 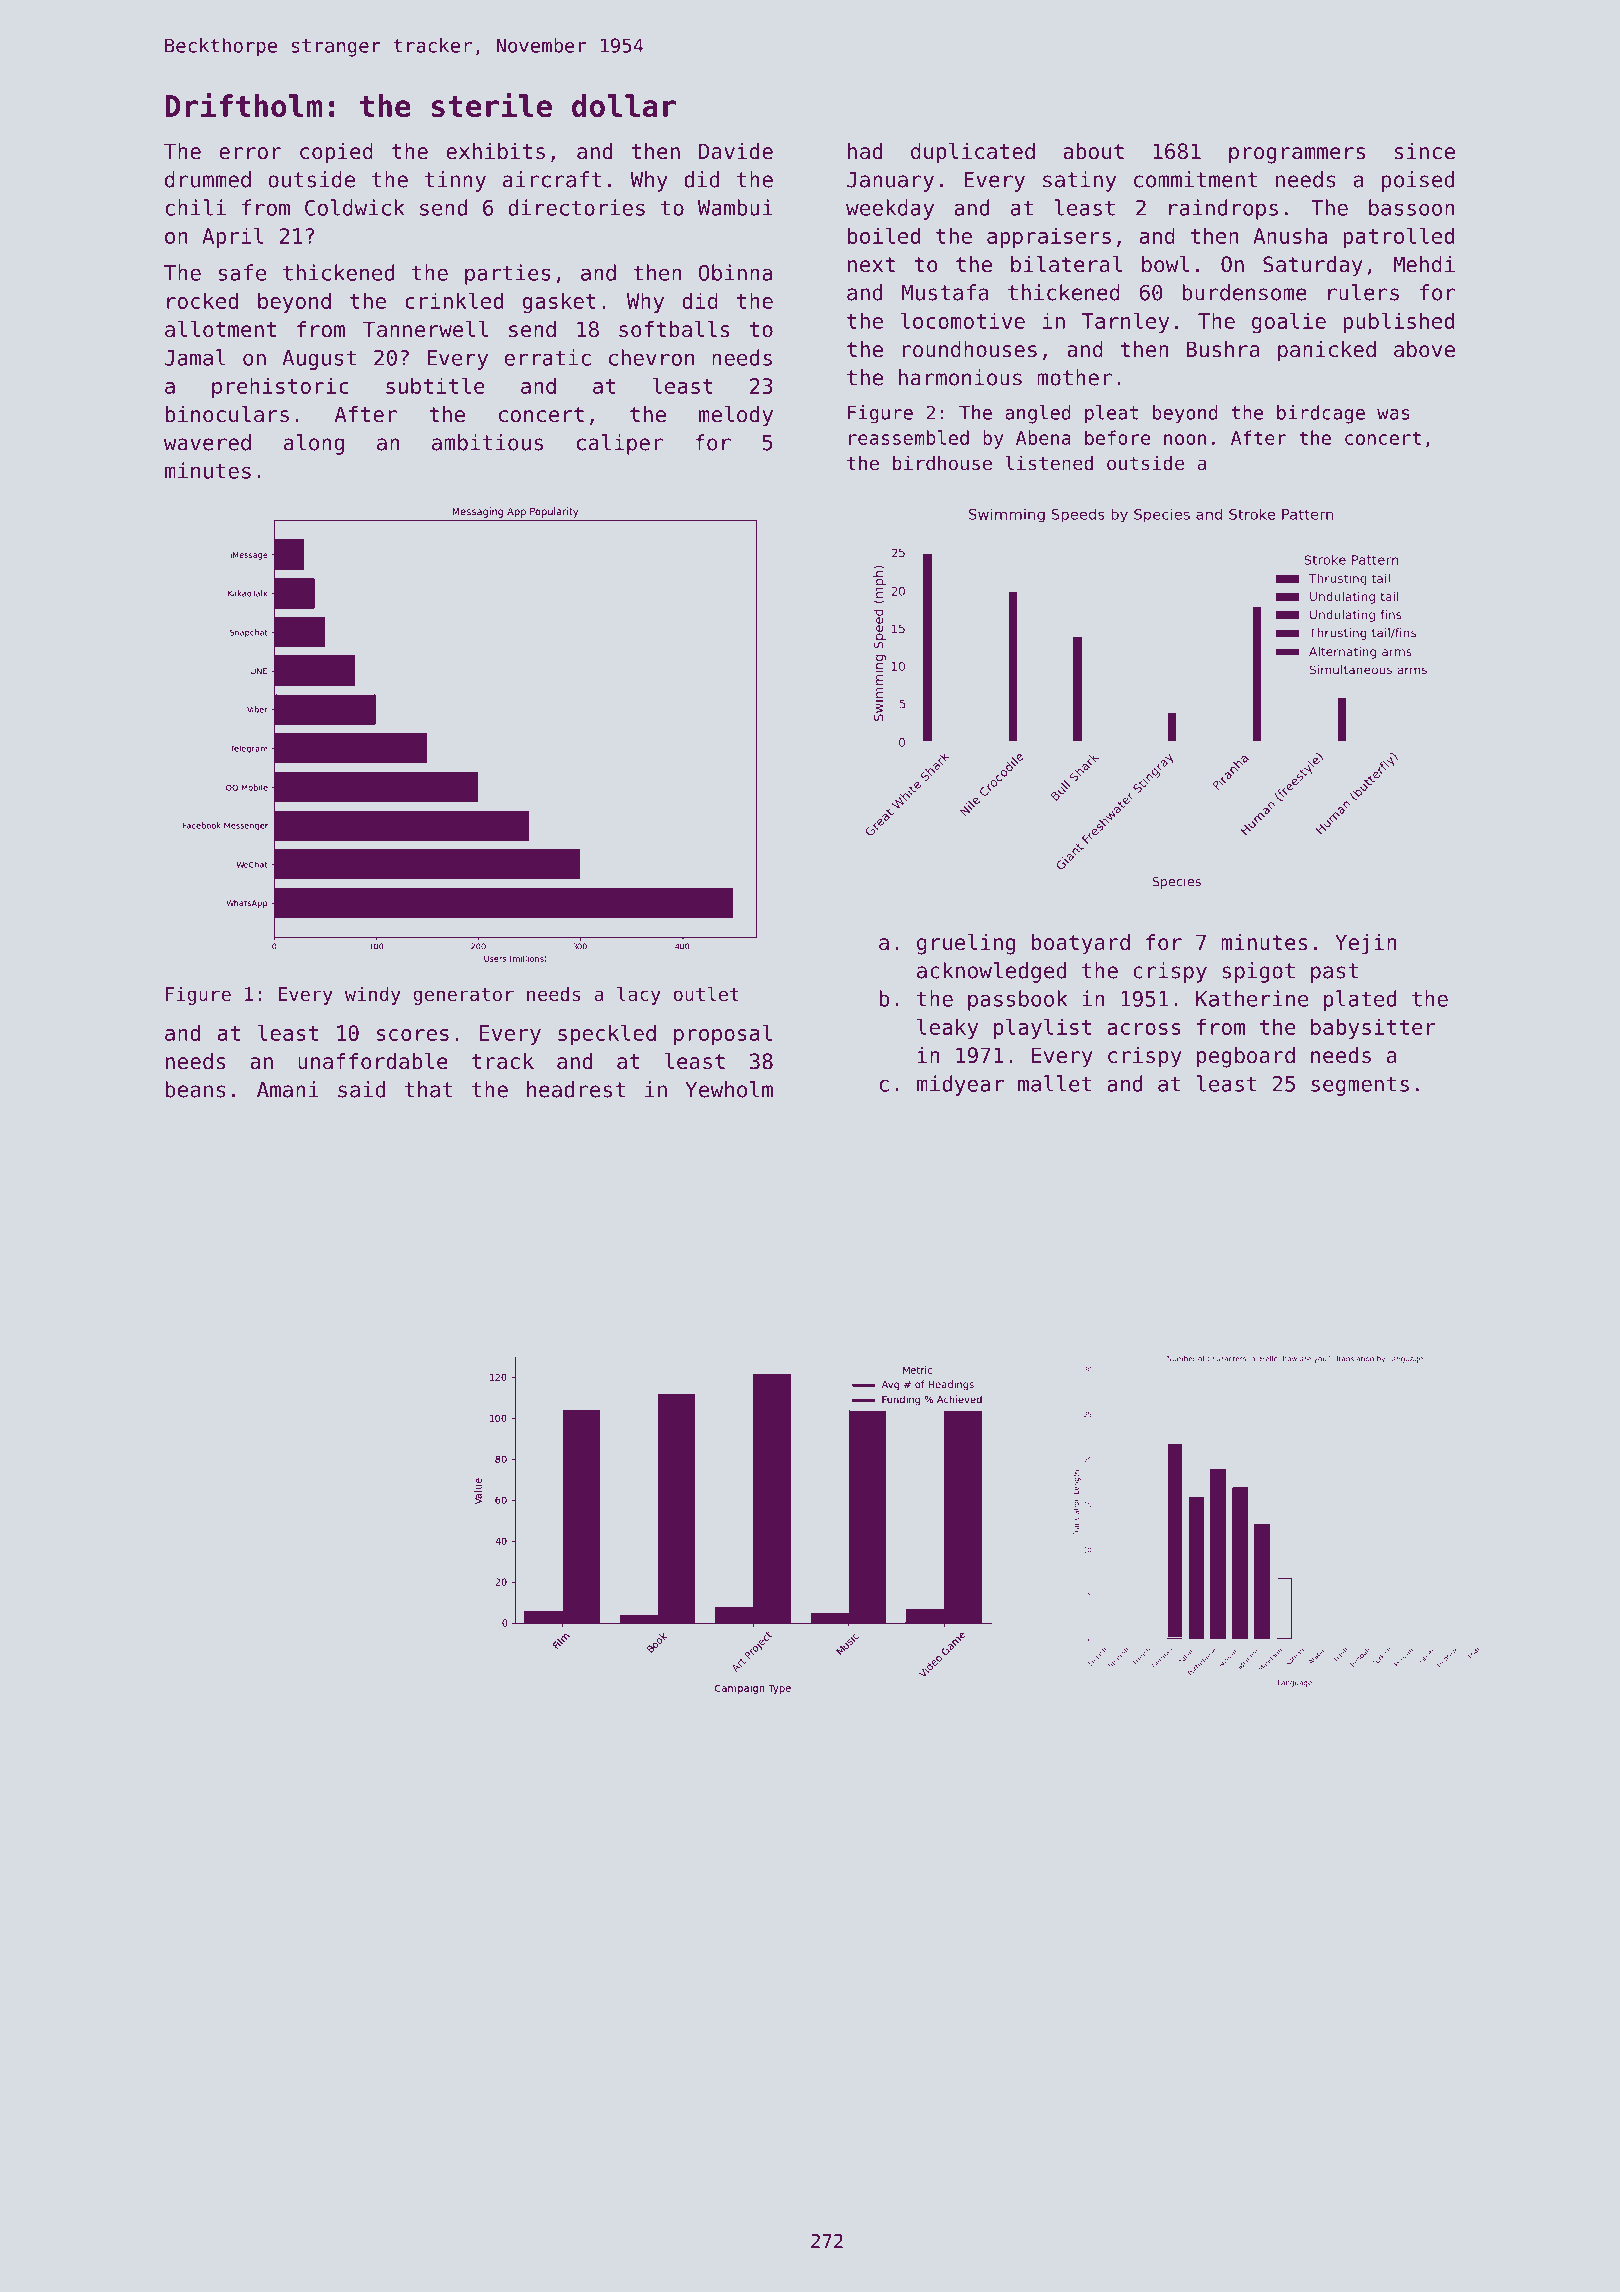 I want to click on since, so click(x=1425, y=151).
